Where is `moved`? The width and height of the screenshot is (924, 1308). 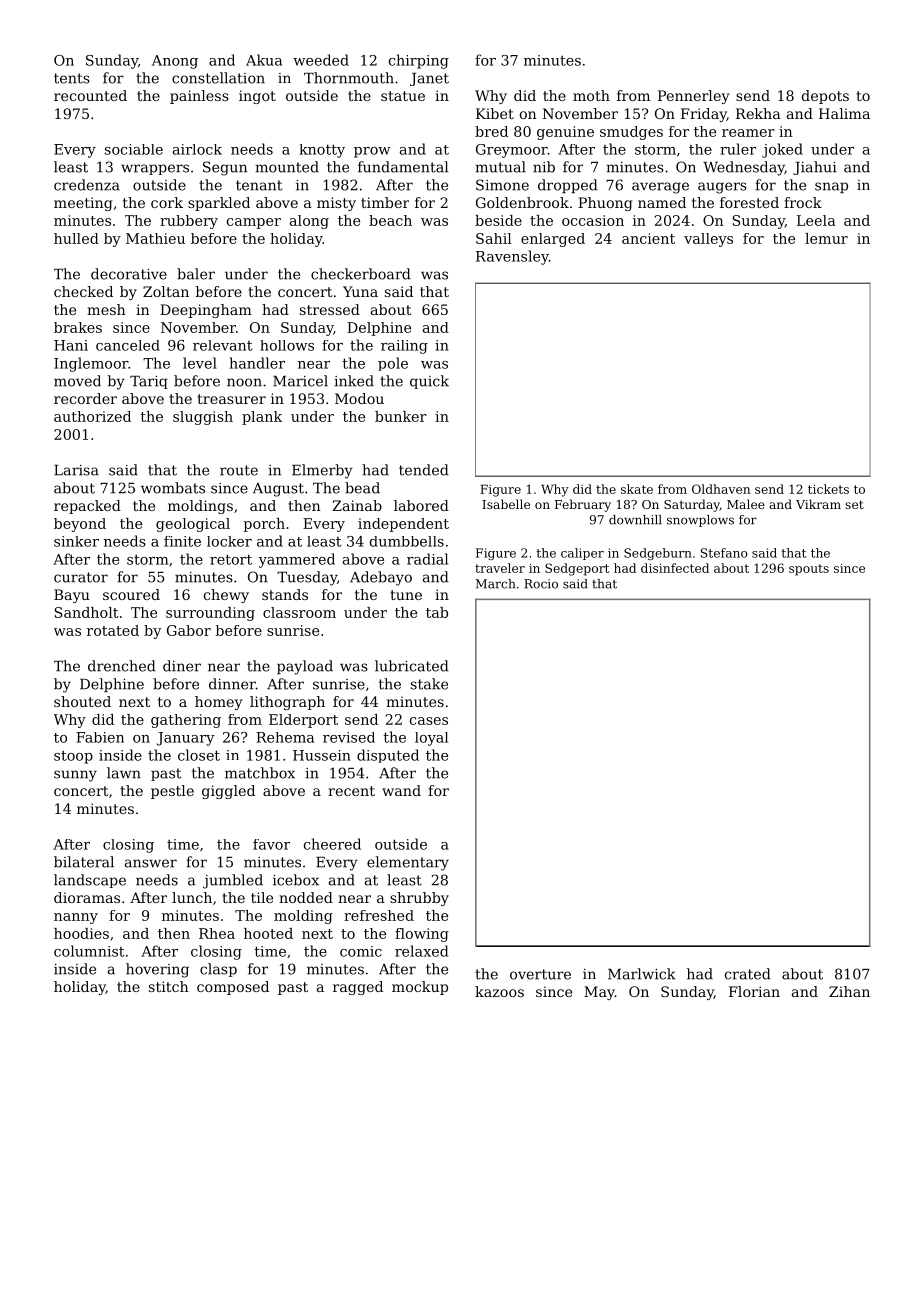 moved is located at coordinates (77, 381).
